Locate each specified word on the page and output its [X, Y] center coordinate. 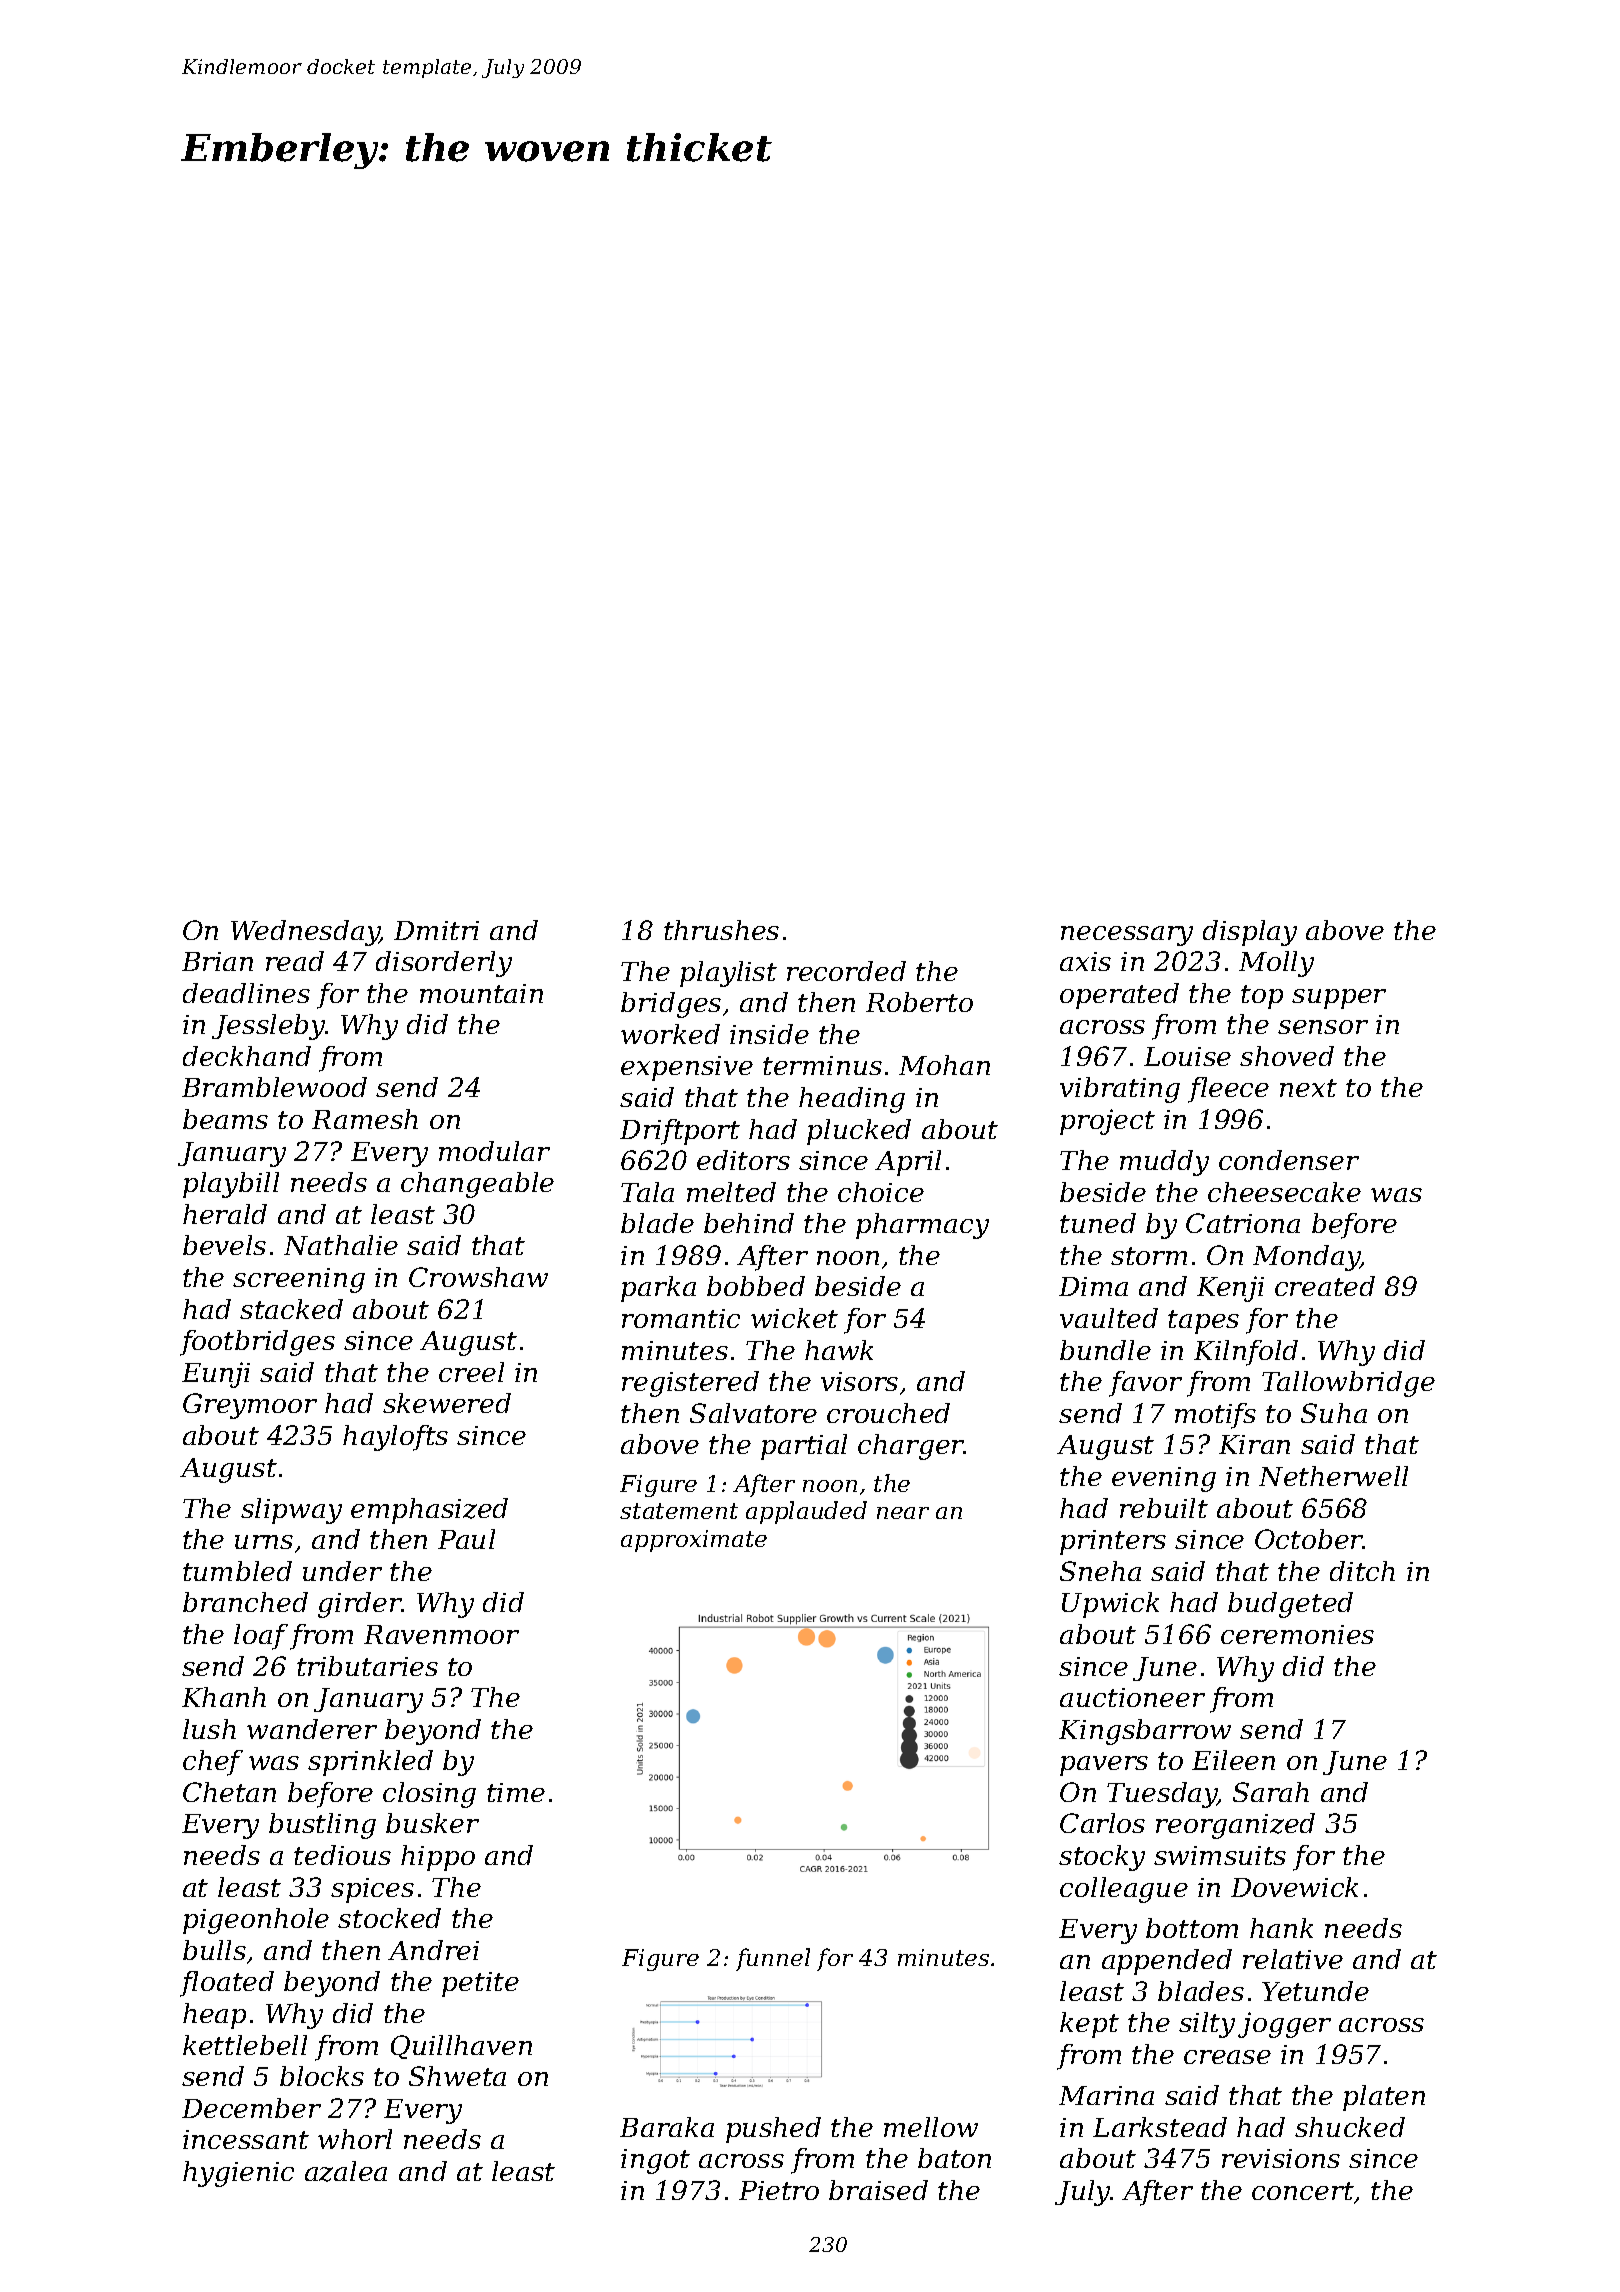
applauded [806, 1512]
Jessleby [268, 1027]
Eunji [216, 1375]
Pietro [779, 2190]
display [1250, 933]
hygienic [238, 2174]
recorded [846, 971]
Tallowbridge [1348, 1384]
